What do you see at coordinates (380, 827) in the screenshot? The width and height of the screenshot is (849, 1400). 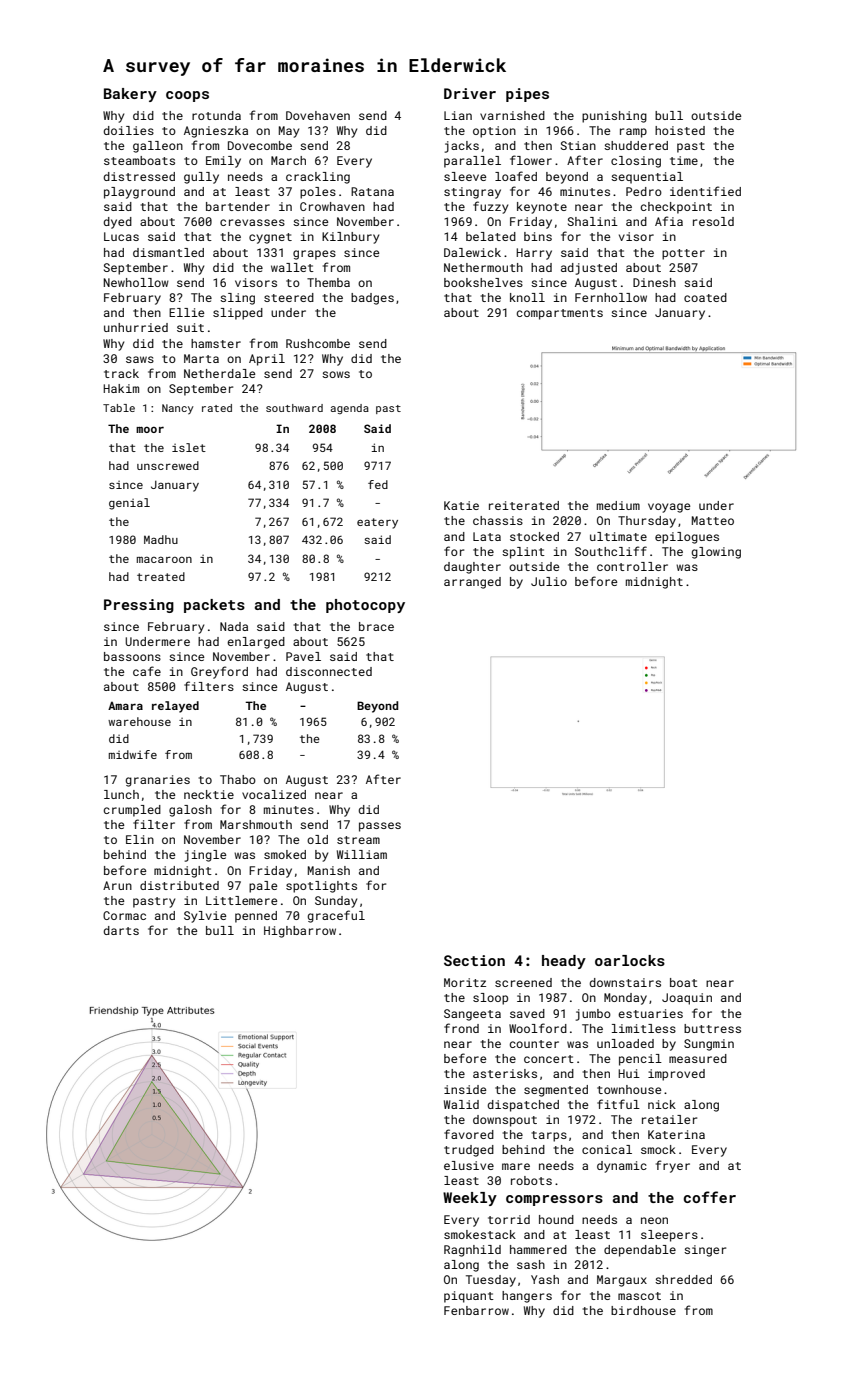 I see `passes` at bounding box center [380, 827].
